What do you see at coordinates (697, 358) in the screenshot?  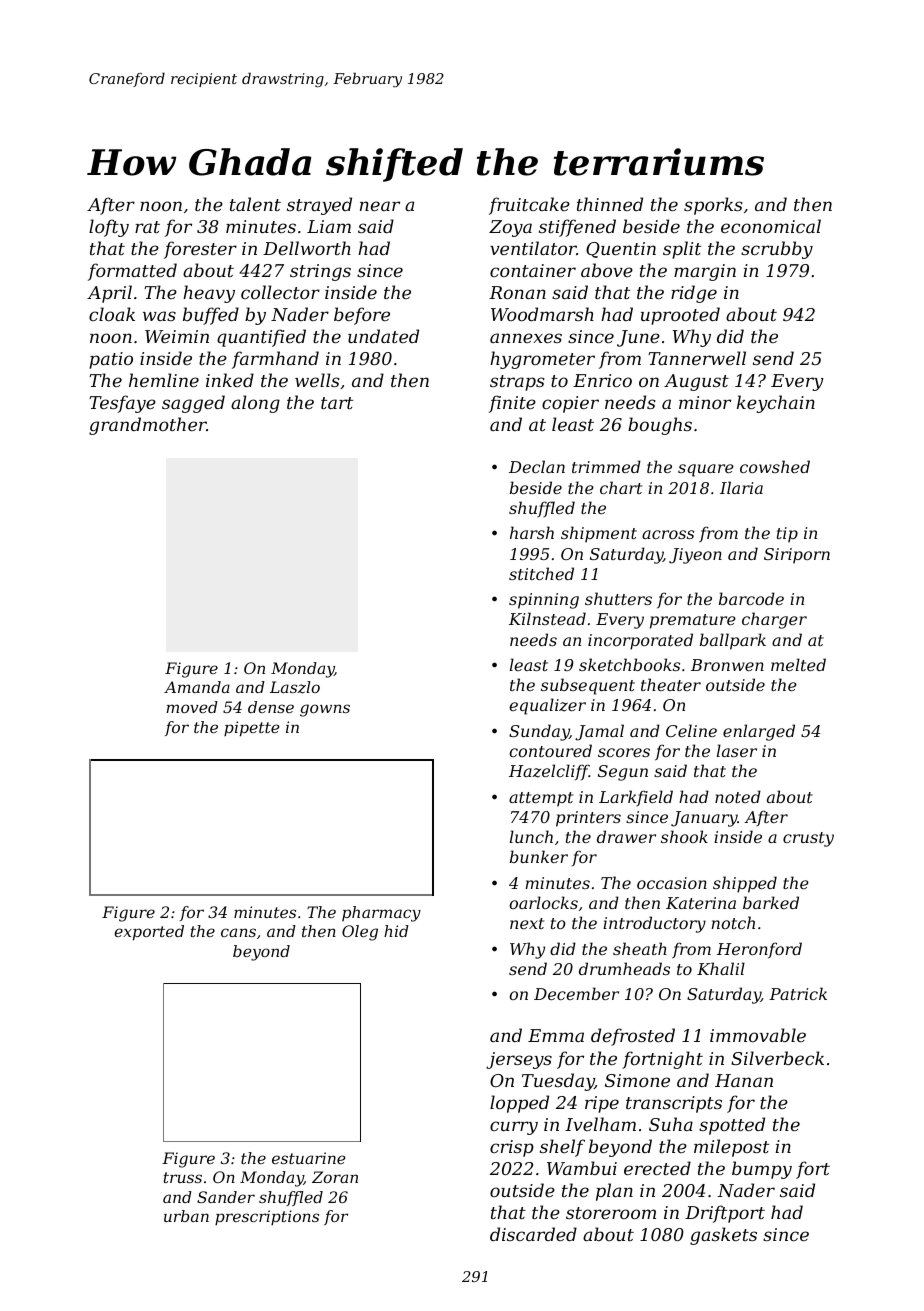 I see `Tannerwell` at bounding box center [697, 358].
